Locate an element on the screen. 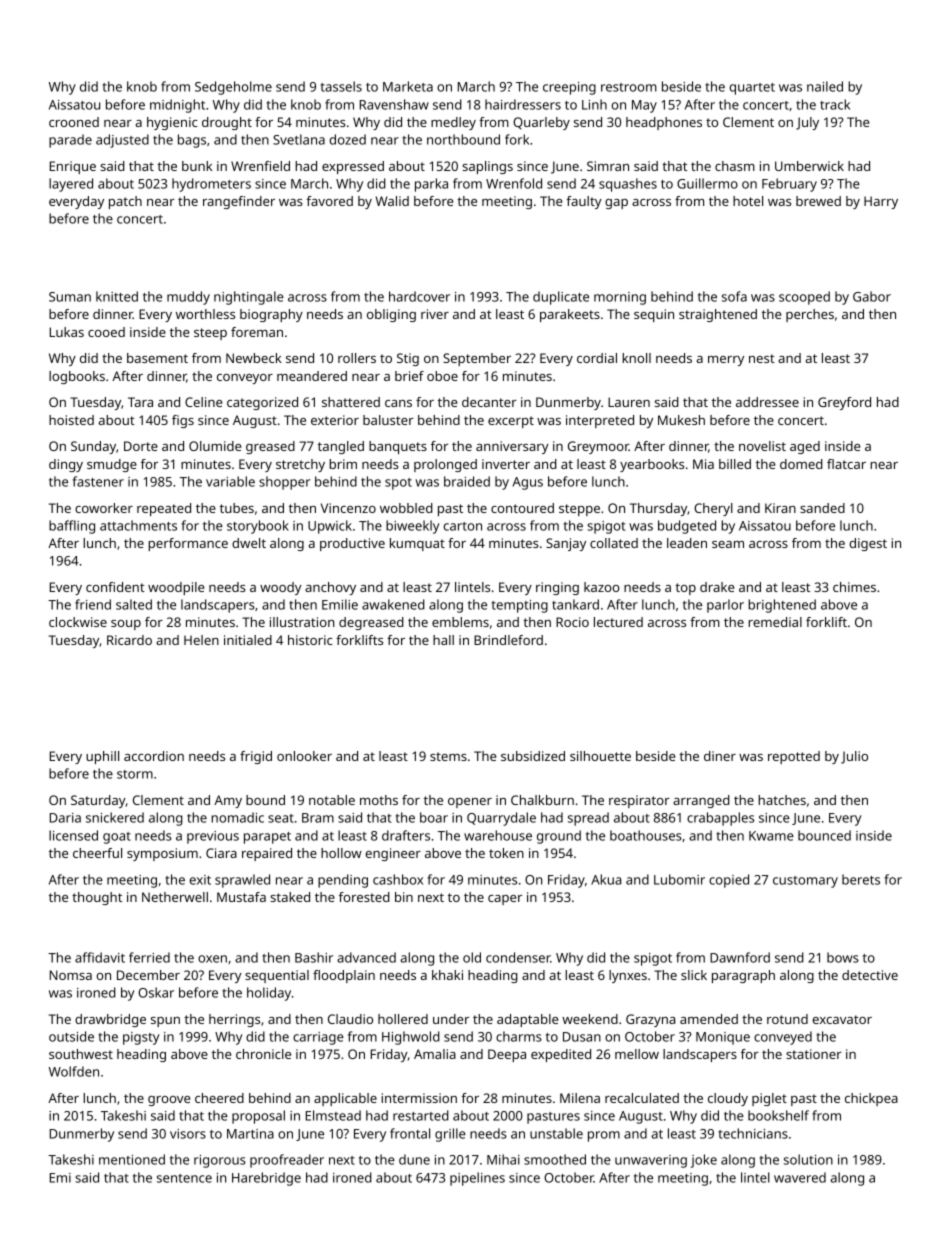 This screenshot has width=952, height=1233. oxen is located at coordinates (212, 959).
